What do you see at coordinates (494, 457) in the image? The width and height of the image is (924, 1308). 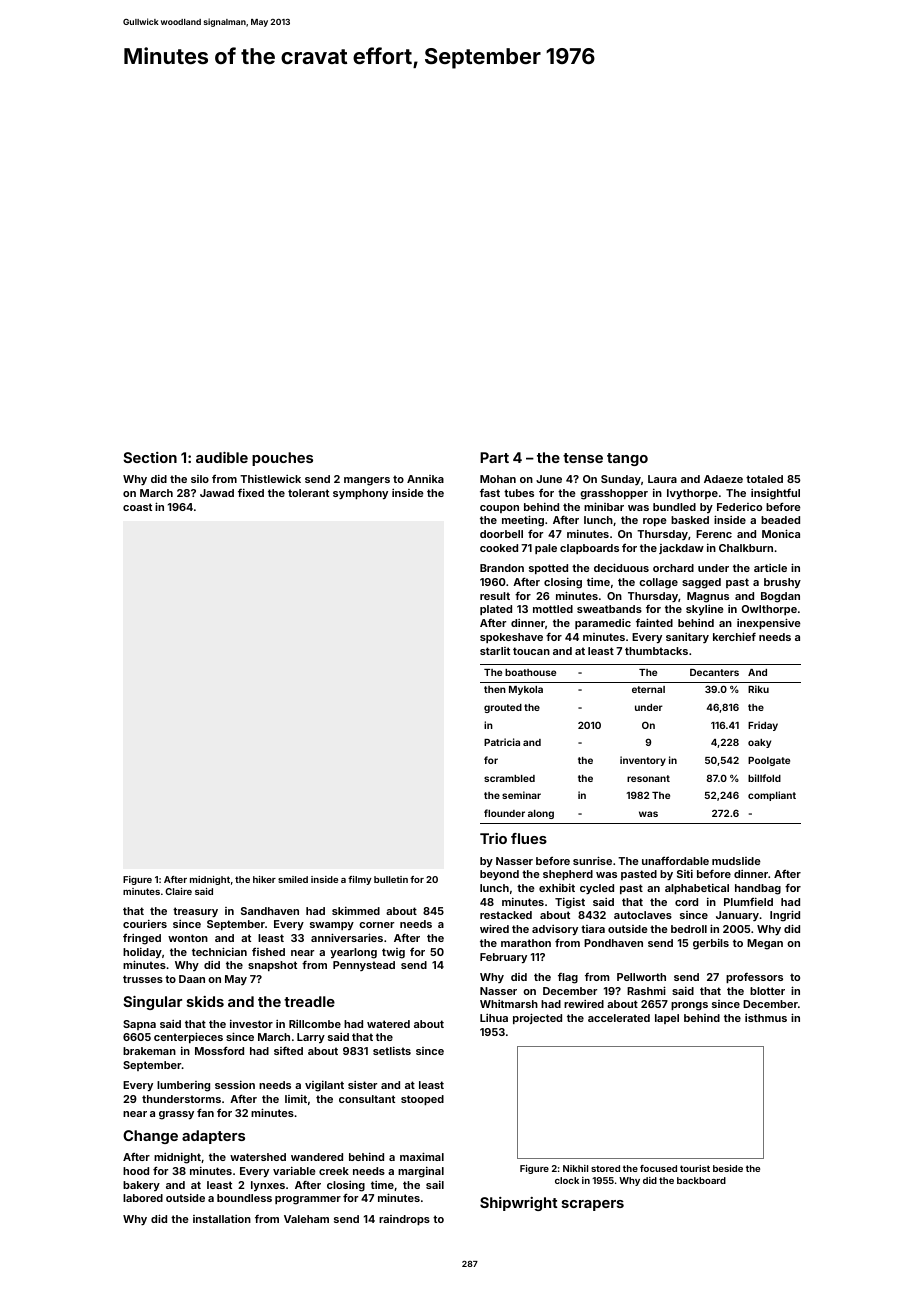 I see `Part` at bounding box center [494, 457].
